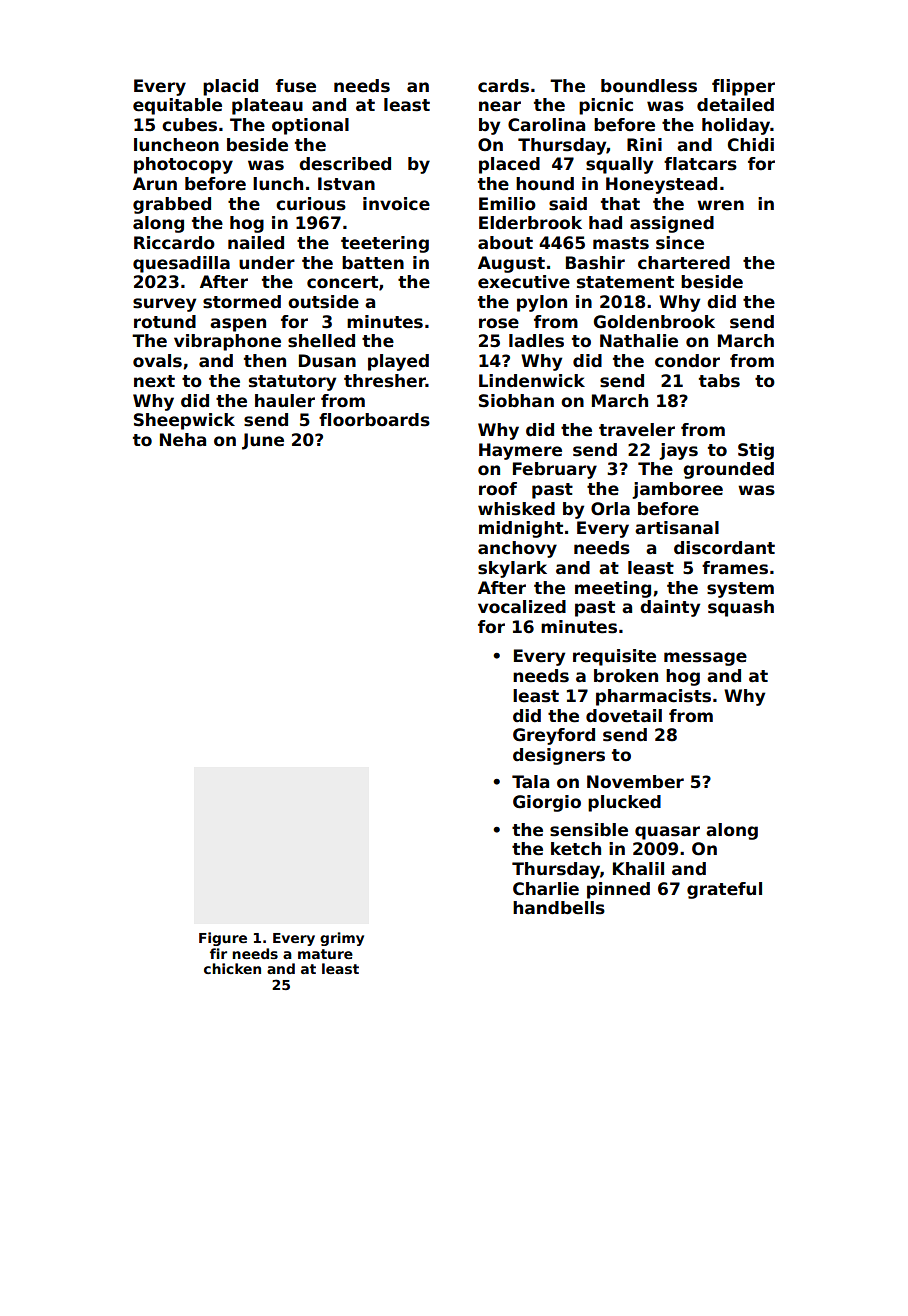  Describe the element at coordinates (265, 361) in the screenshot. I see `then` at that location.
